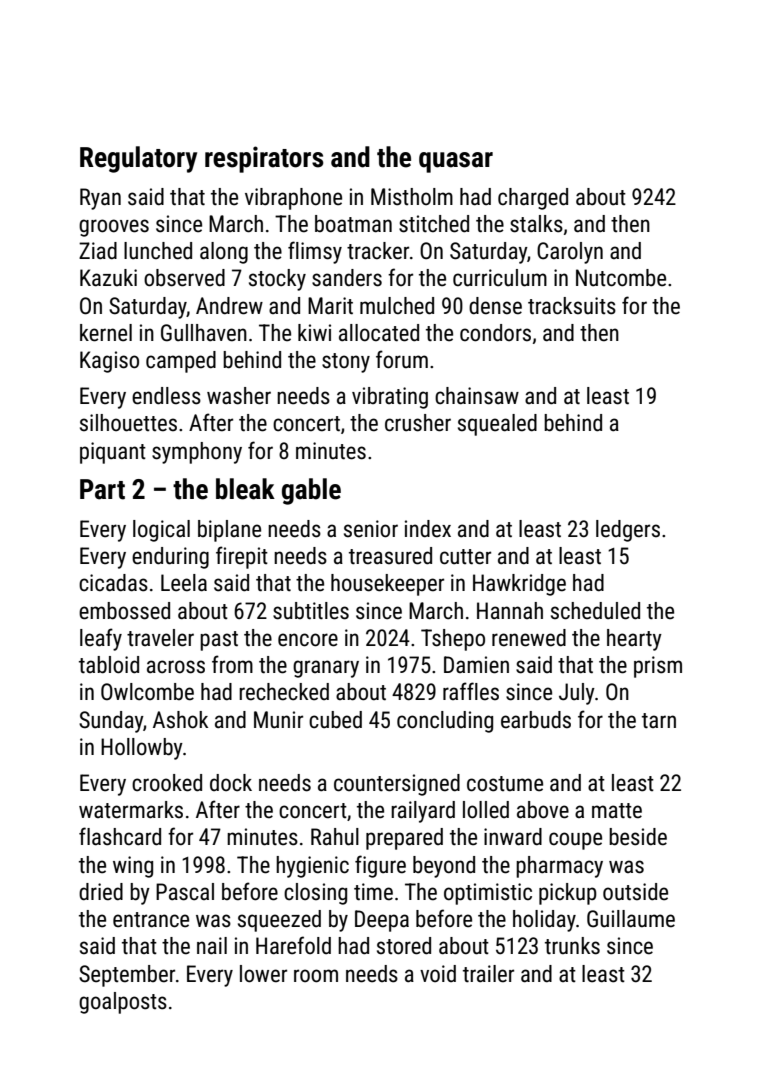  What do you see at coordinates (533, 199) in the image?
I see `charged` at bounding box center [533, 199].
